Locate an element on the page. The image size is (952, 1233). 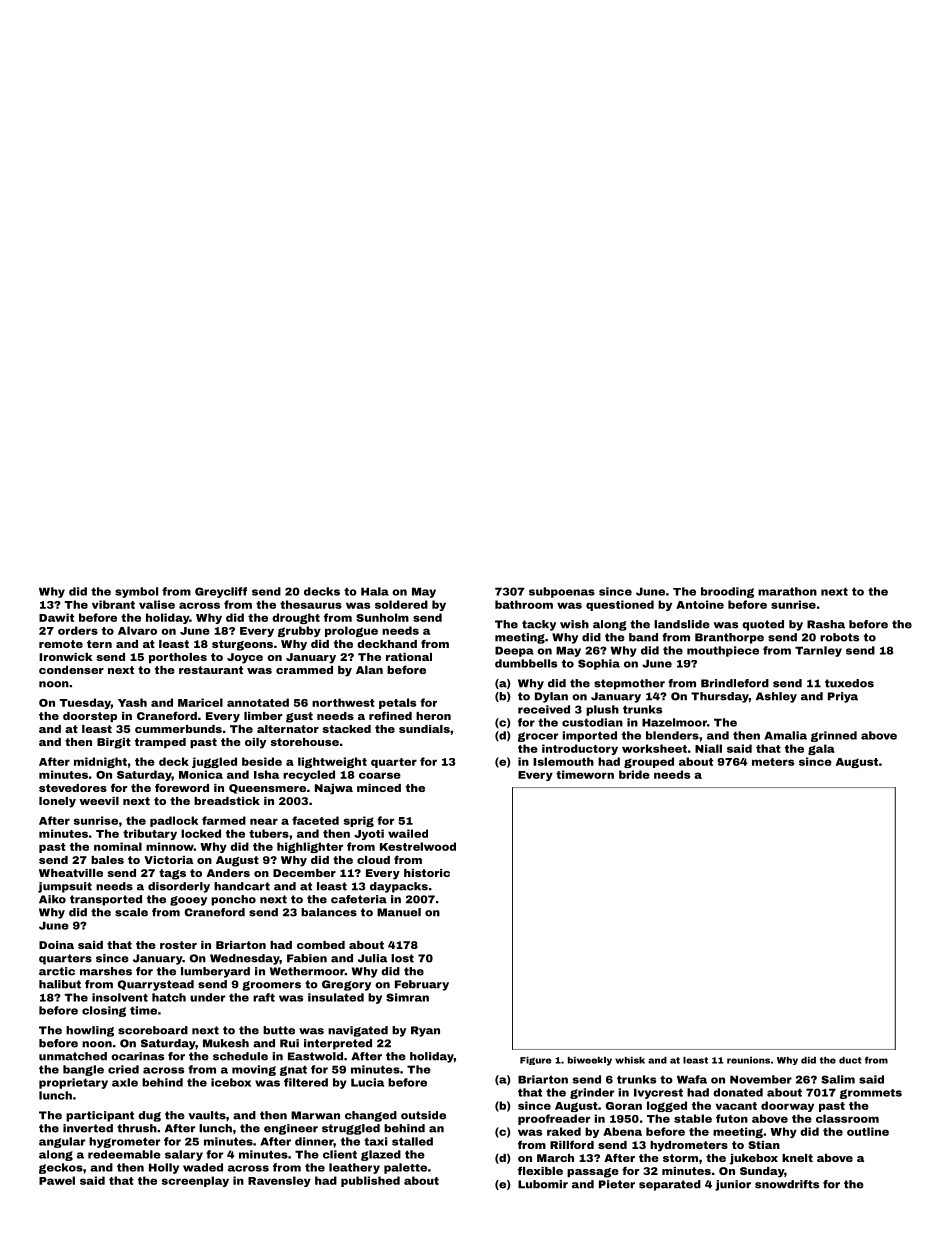
published is located at coordinates (370, 1181).
